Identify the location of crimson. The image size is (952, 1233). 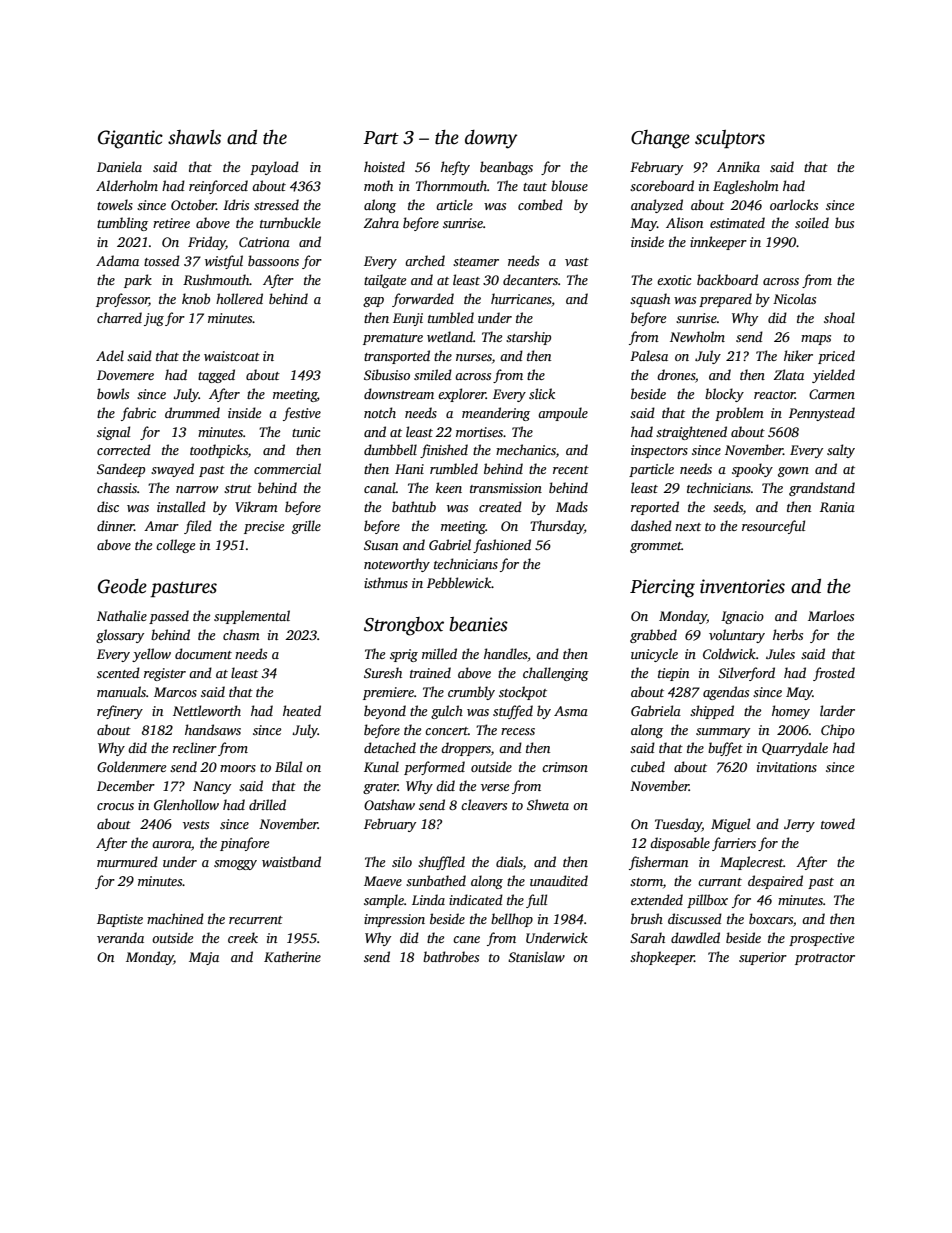
(565, 767).
